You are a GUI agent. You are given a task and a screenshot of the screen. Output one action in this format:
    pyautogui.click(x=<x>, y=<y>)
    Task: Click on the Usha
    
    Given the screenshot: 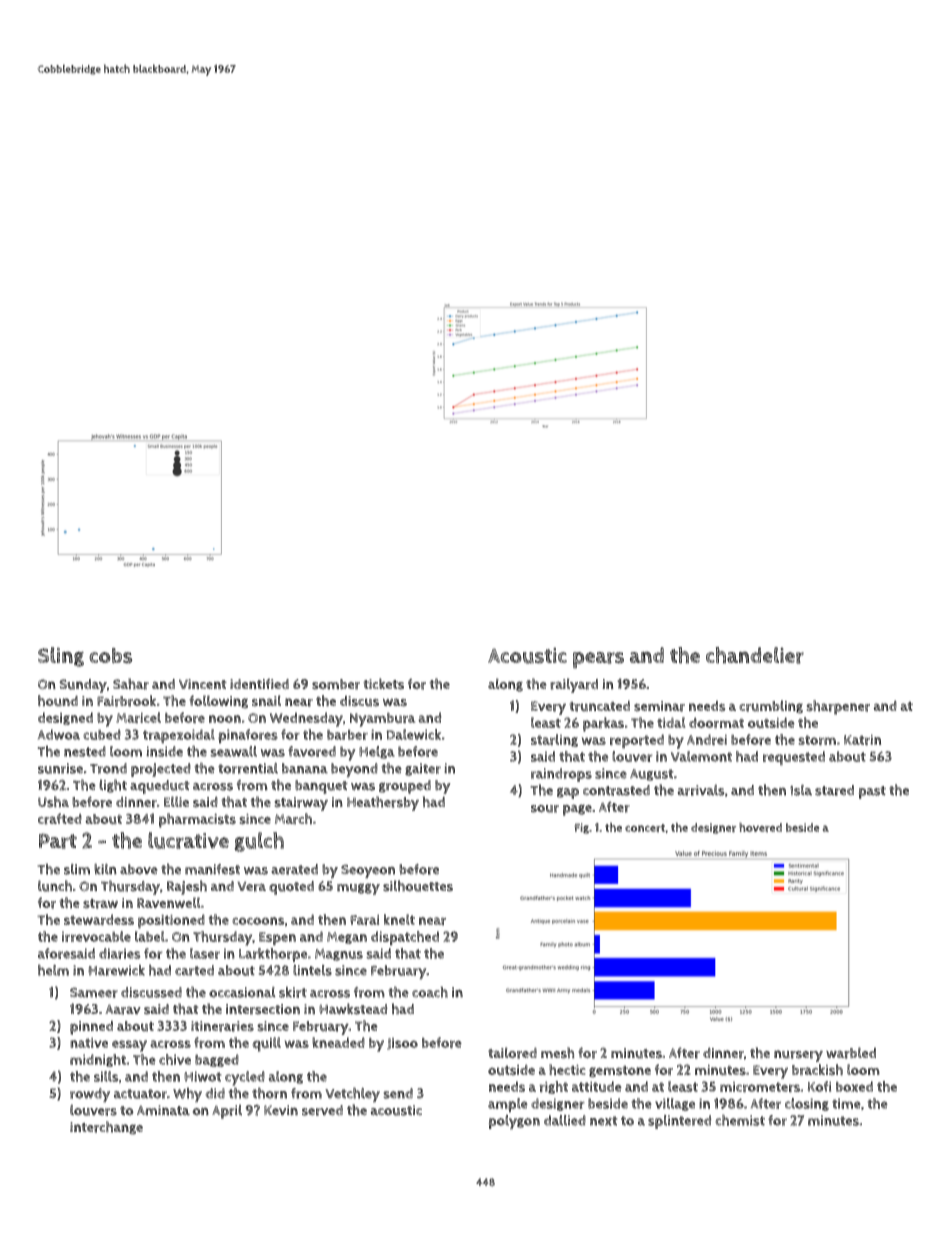 What is the action you would take?
    pyautogui.click(x=53, y=802)
